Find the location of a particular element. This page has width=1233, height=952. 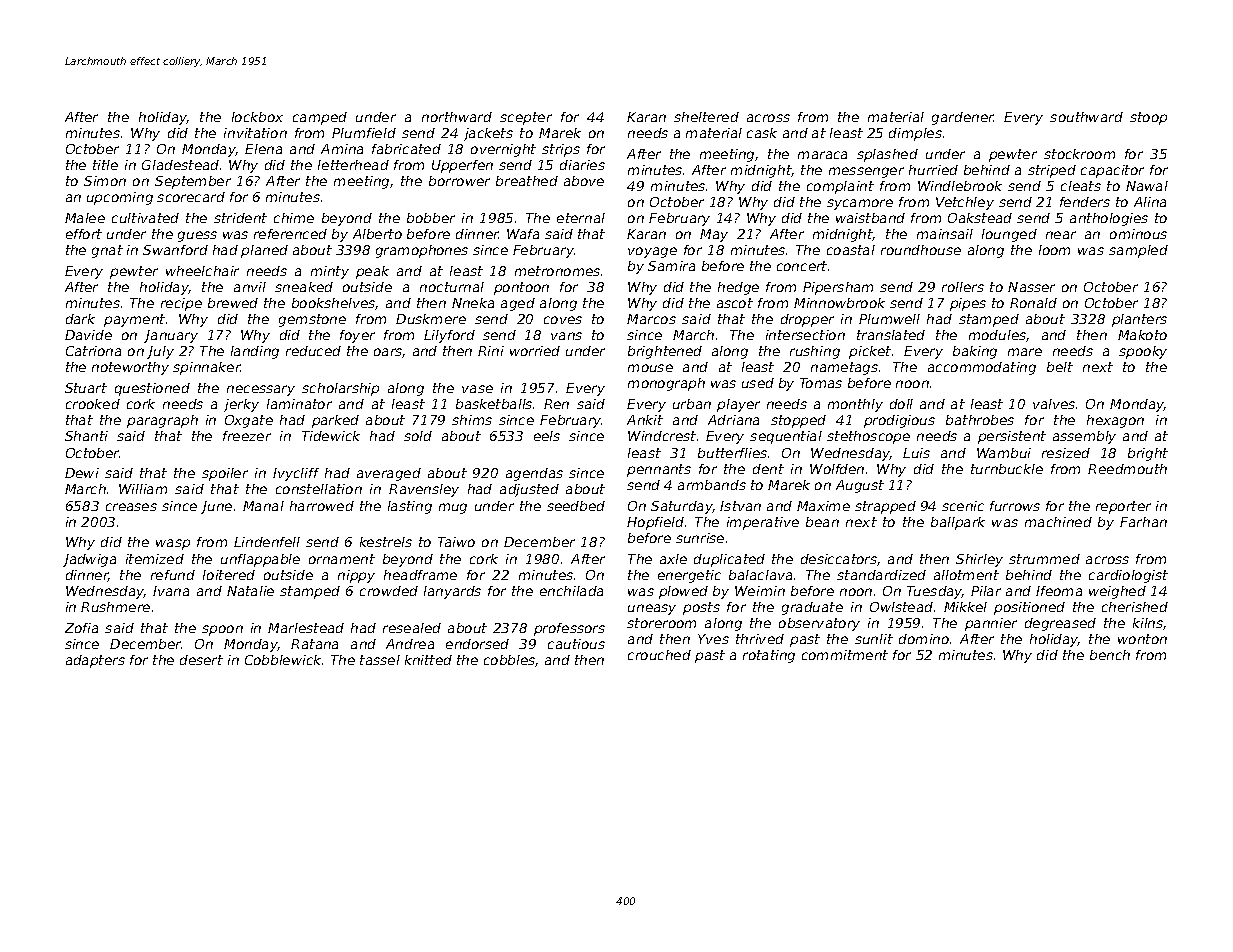

guess is located at coordinates (197, 236).
